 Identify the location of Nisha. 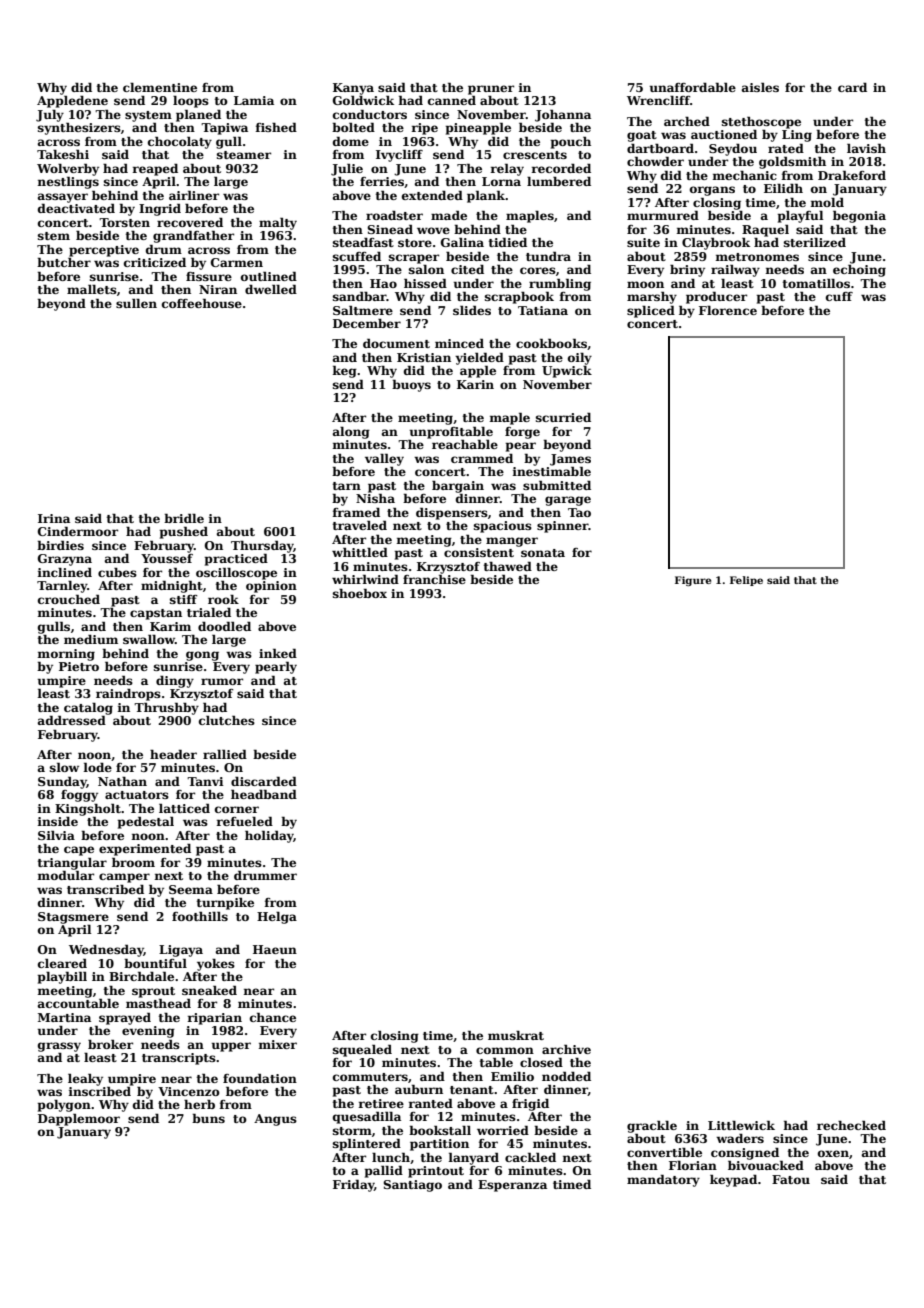
(375, 498).
